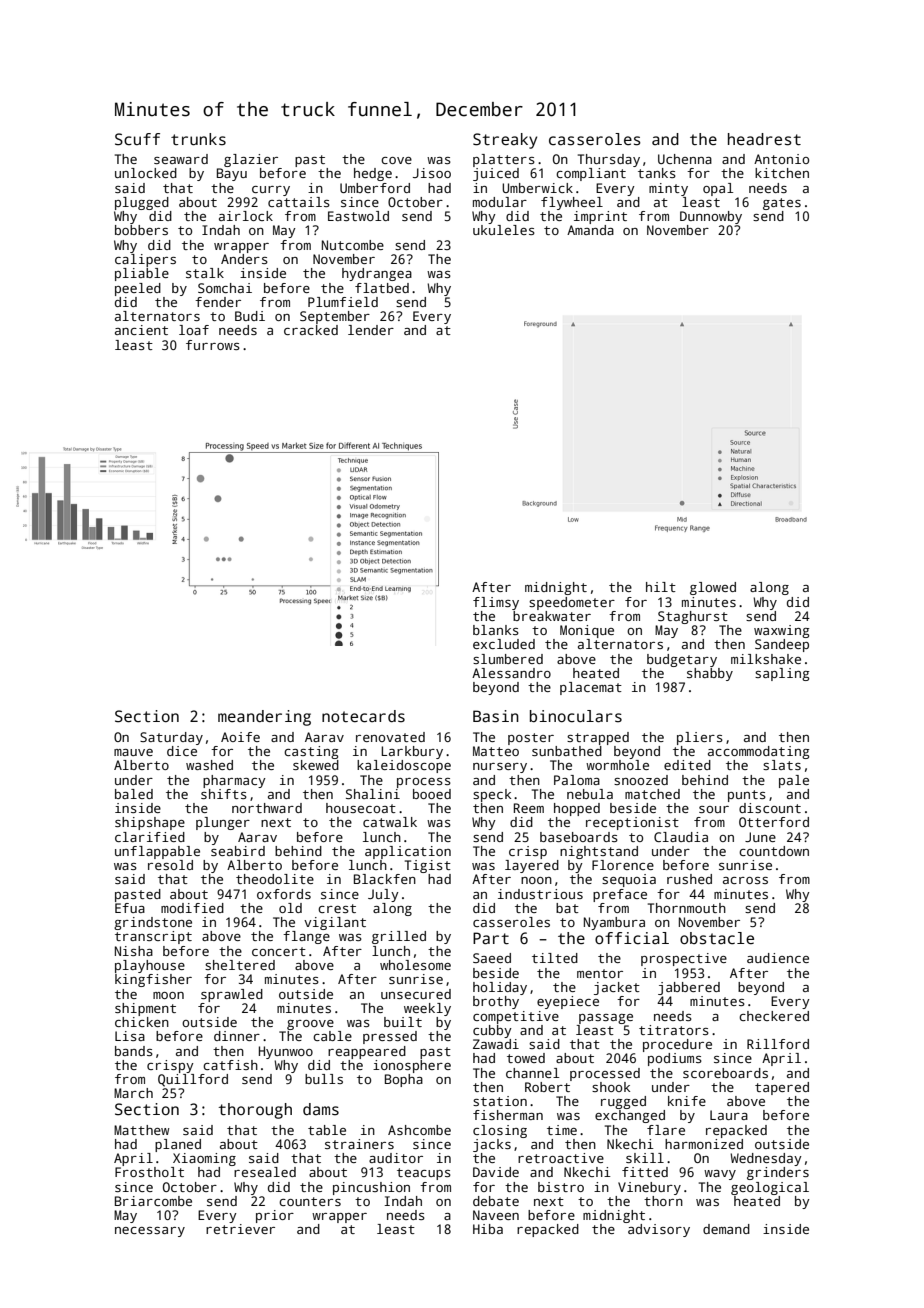 The image size is (924, 1308). What do you see at coordinates (505, 141) in the screenshot?
I see `Streaky` at bounding box center [505, 141].
